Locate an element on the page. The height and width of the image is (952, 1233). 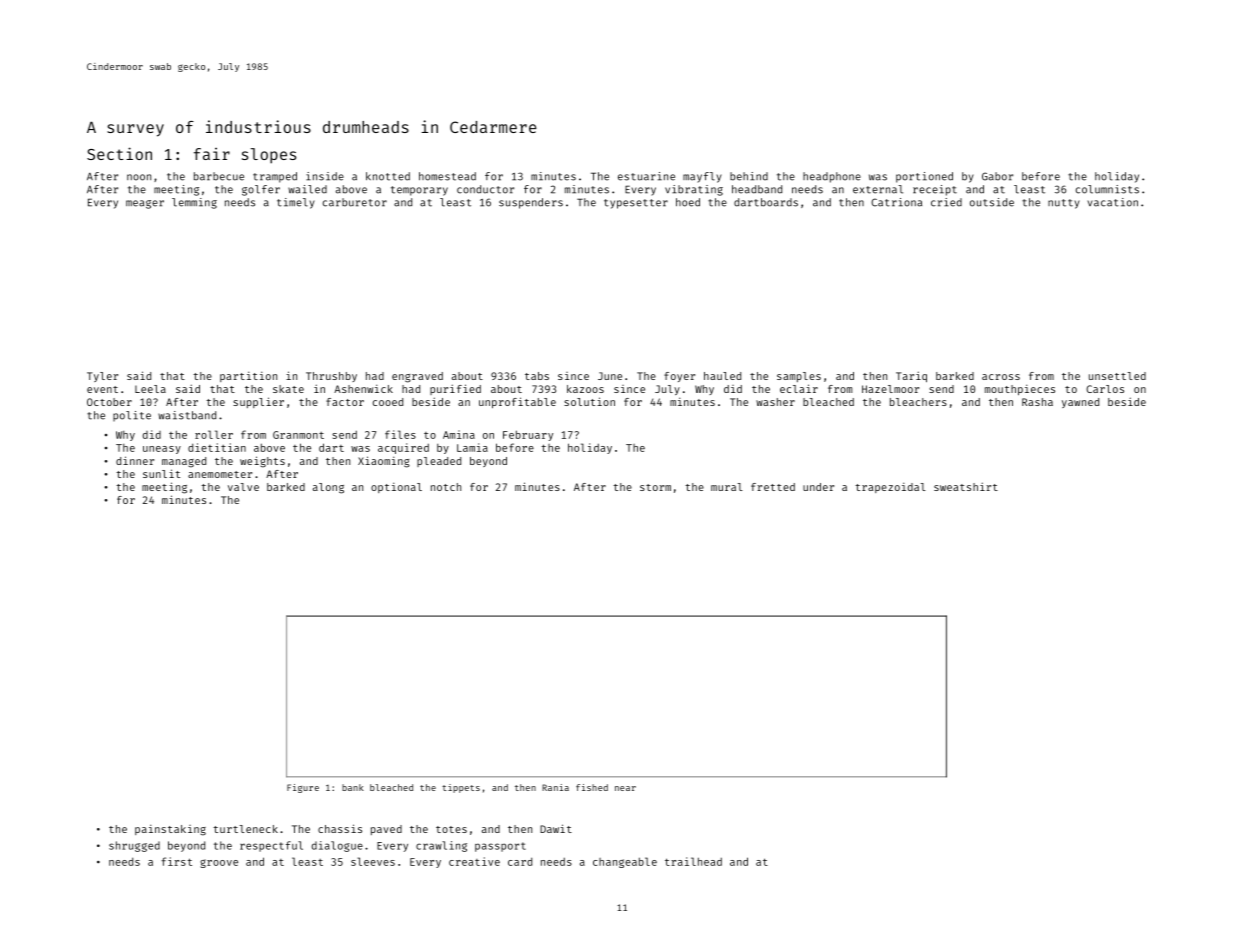
Tariq is located at coordinates (911, 376).
